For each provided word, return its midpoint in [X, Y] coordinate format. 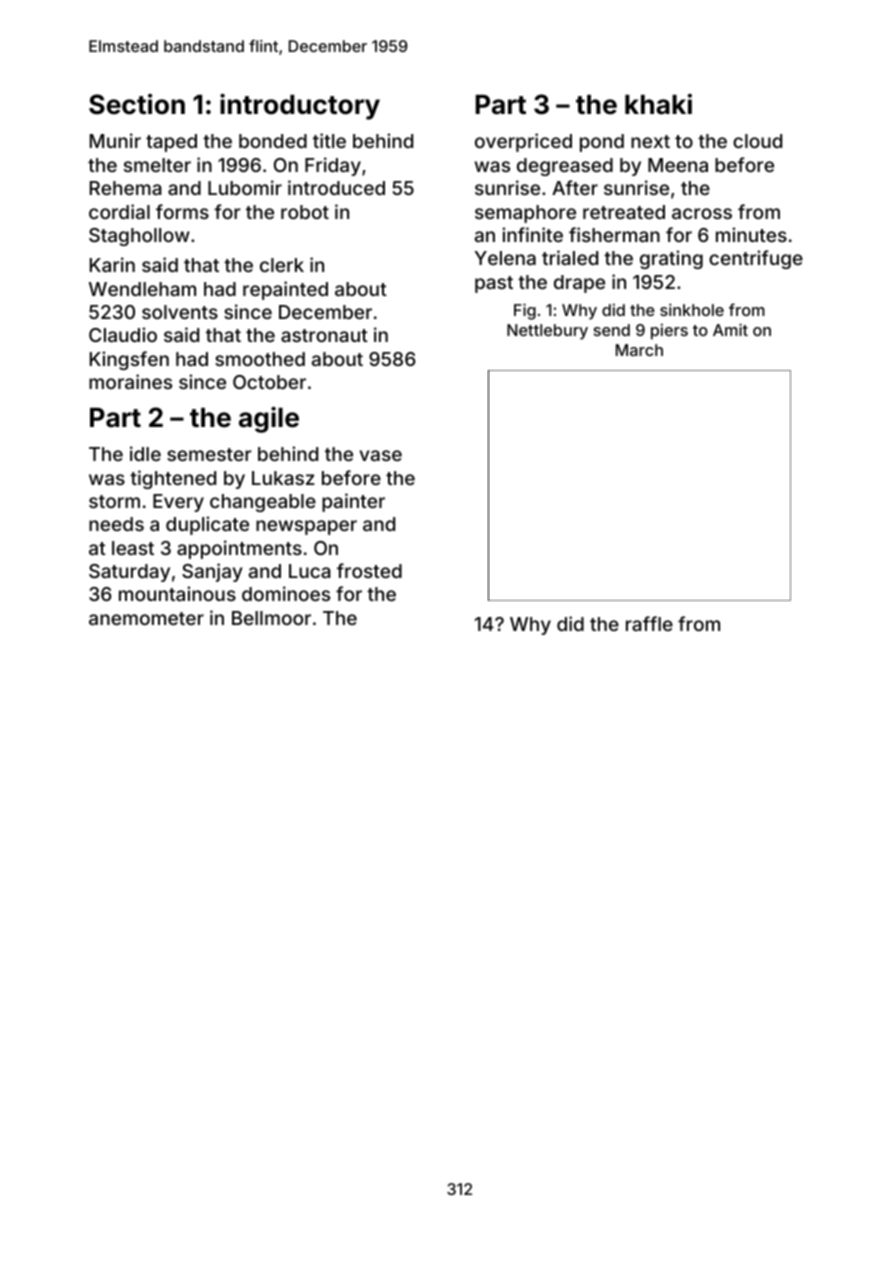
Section [137, 104]
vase [381, 455]
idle [145, 453]
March [639, 350]
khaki [658, 104]
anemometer [146, 618]
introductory [300, 107]
